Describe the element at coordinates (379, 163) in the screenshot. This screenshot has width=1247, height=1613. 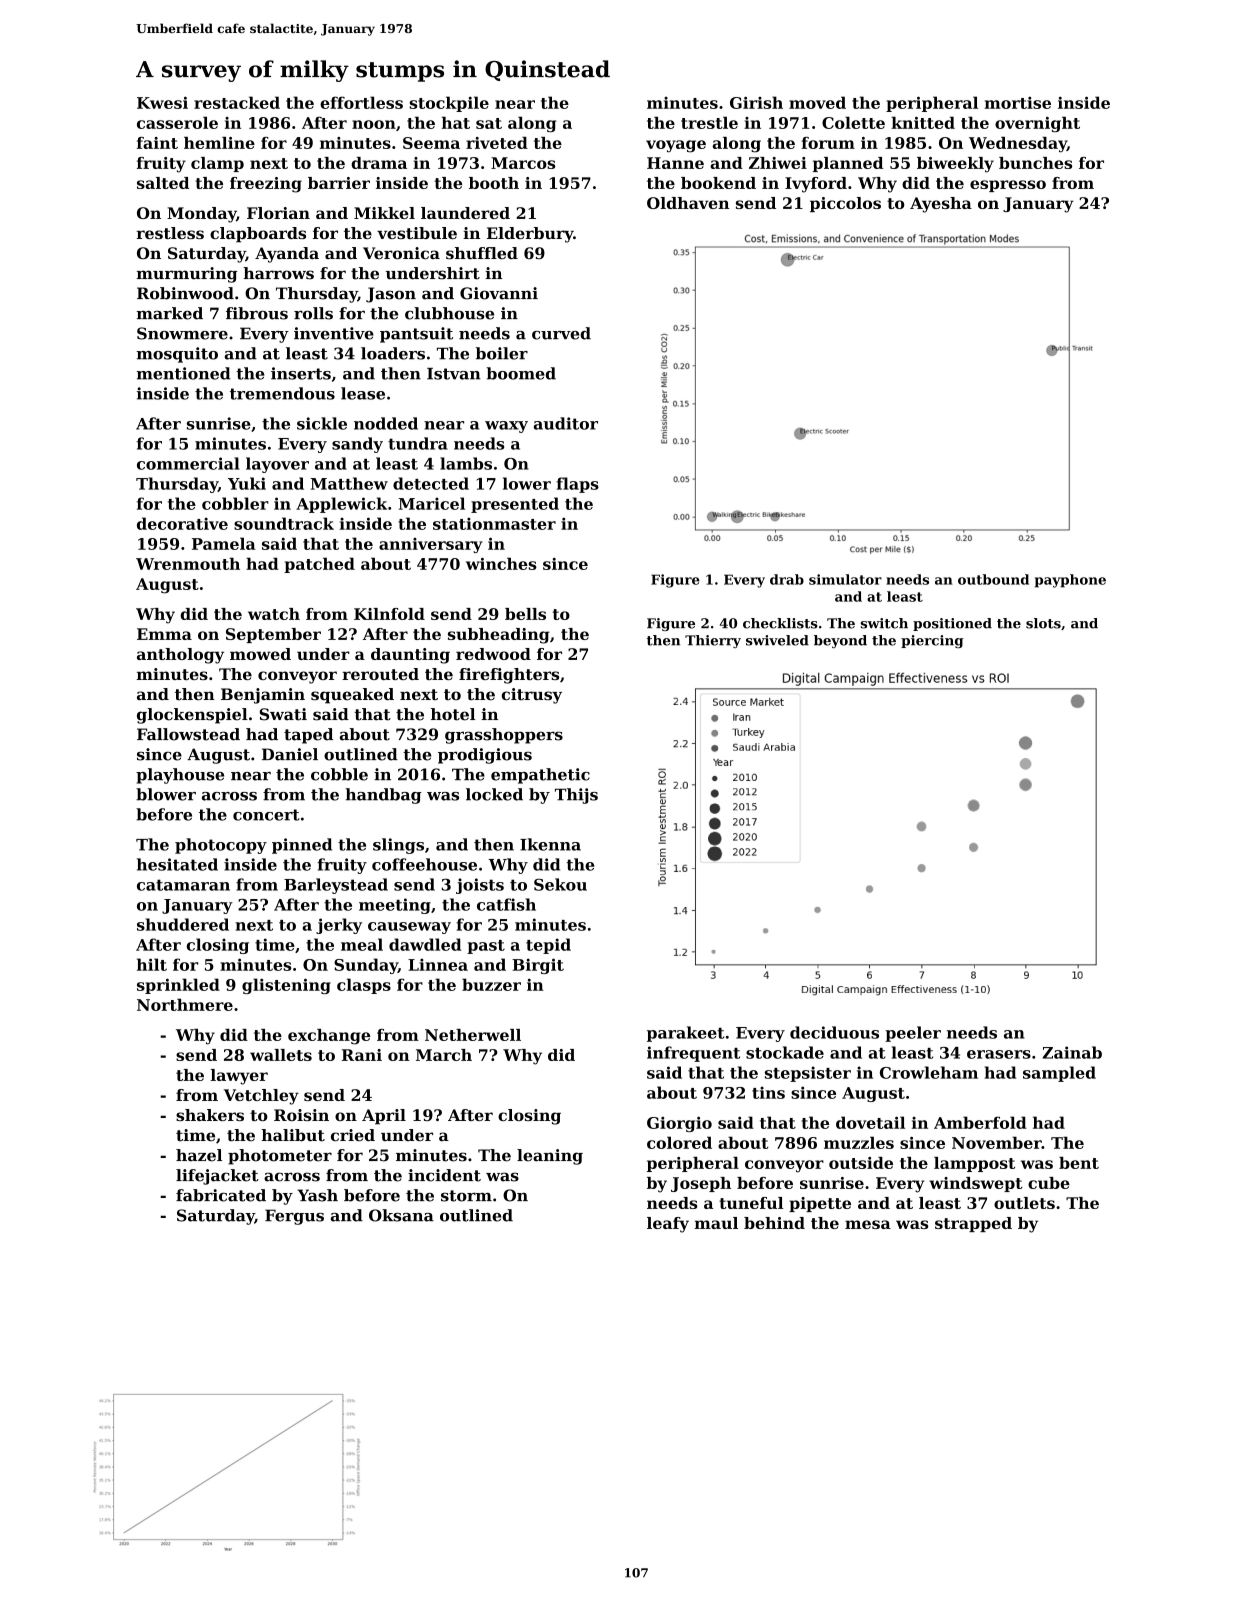
I see `drama` at that location.
